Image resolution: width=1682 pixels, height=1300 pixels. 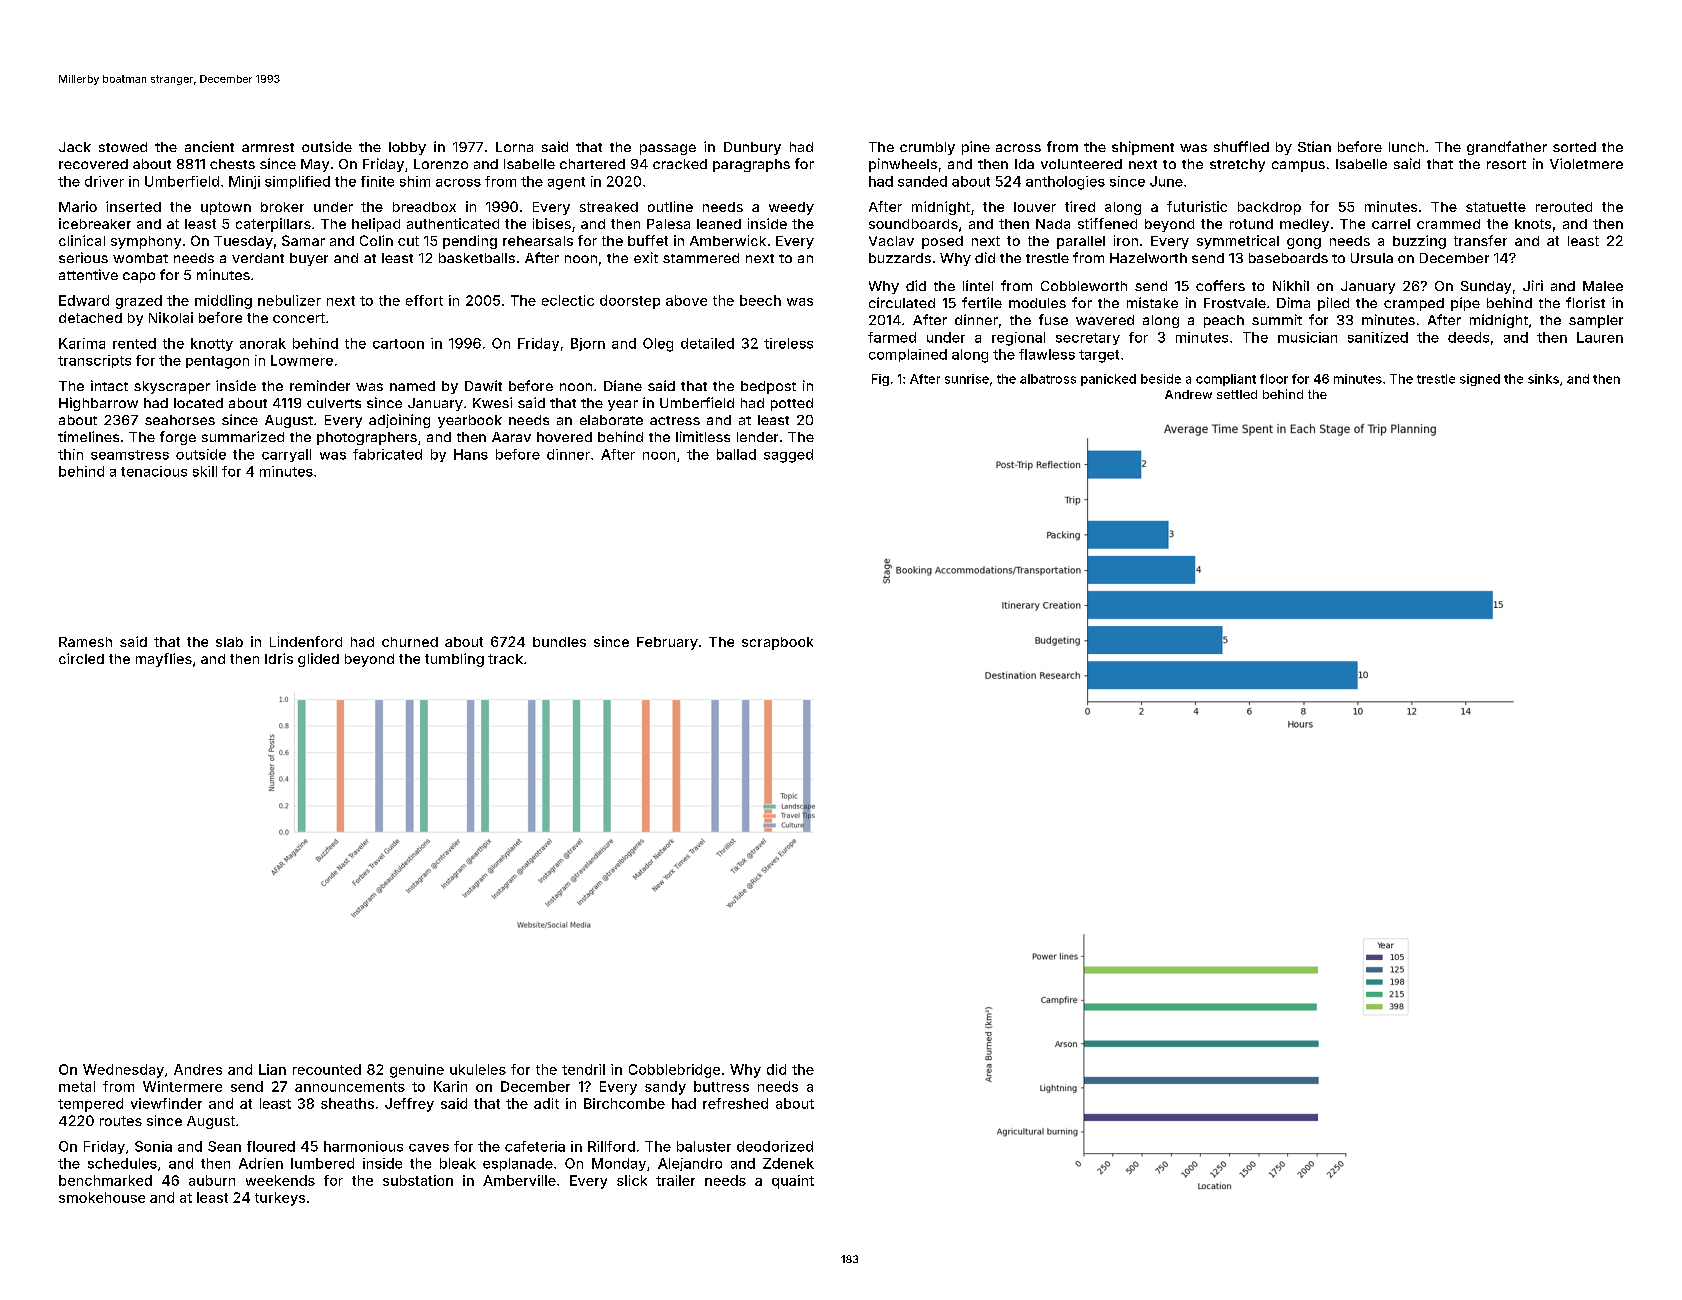 What do you see at coordinates (286, 455) in the document?
I see `carryall` at bounding box center [286, 455].
